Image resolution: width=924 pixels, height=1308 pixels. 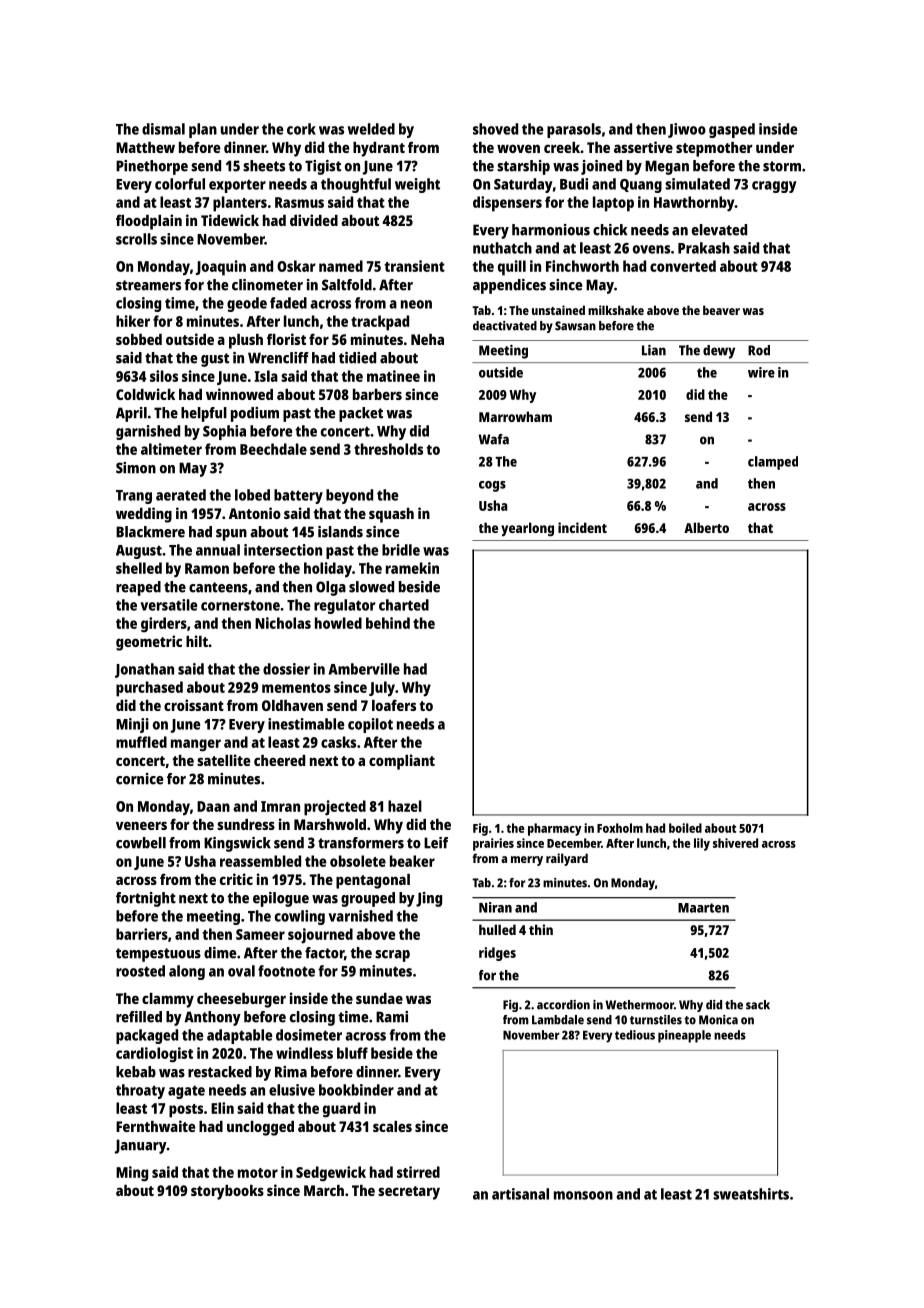 What do you see at coordinates (685, 828) in the document?
I see `boiled` at bounding box center [685, 828].
